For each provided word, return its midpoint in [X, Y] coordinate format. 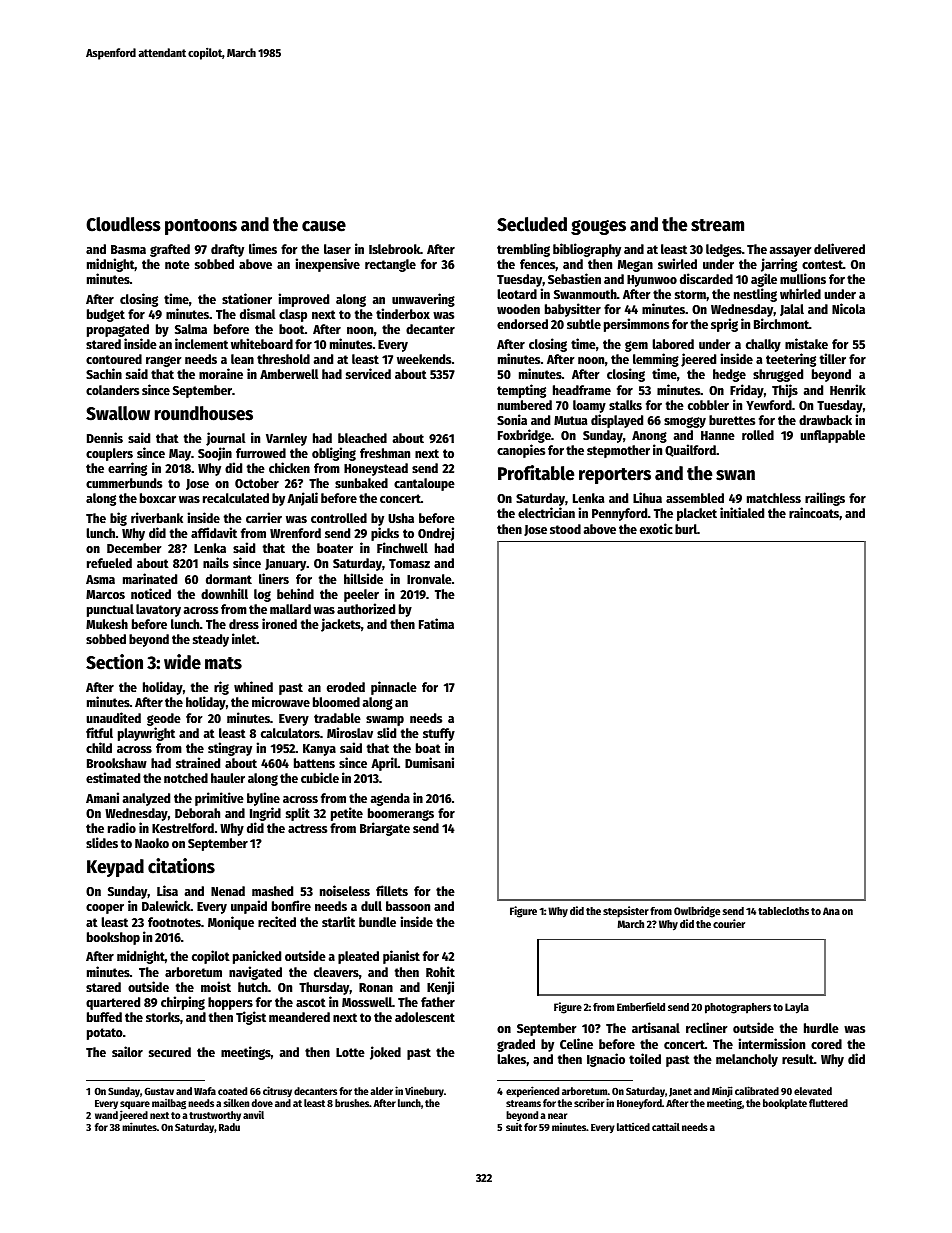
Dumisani [429, 762]
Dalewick [166, 906]
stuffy [439, 734]
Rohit [440, 971]
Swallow [118, 413]
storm [690, 294]
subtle [584, 324]
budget [106, 315]
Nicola [848, 308]
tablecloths [783, 911]
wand [106, 1115]
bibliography [587, 250]
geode [164, 719]
